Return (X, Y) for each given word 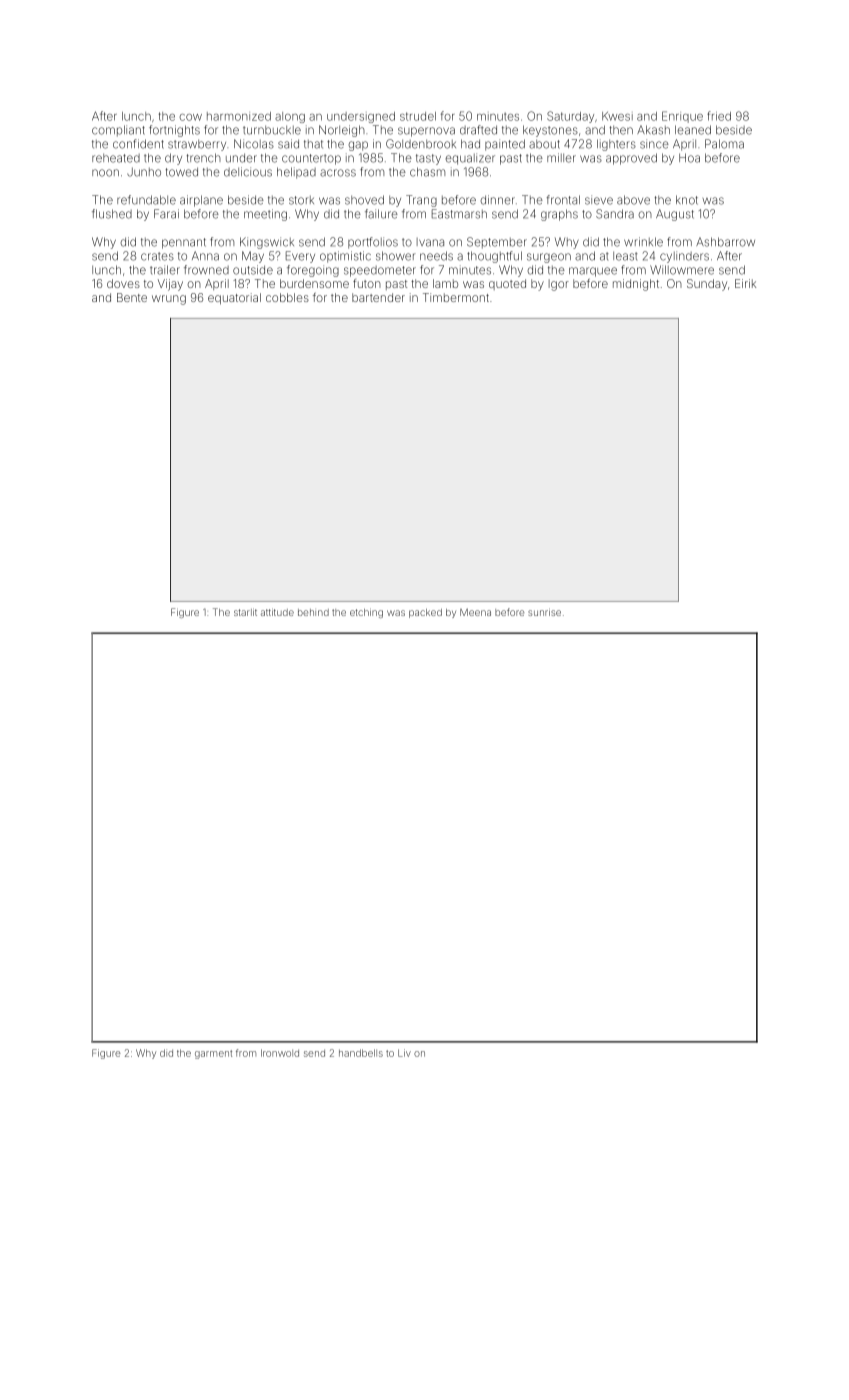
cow (190, 117)
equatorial (234, 299)
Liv (404, 1053)
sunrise (544, 612)
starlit (245, 612)
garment (213, 1054)
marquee (593, 272)
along (290, 117)
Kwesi (617, 116)
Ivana (430, 242)
